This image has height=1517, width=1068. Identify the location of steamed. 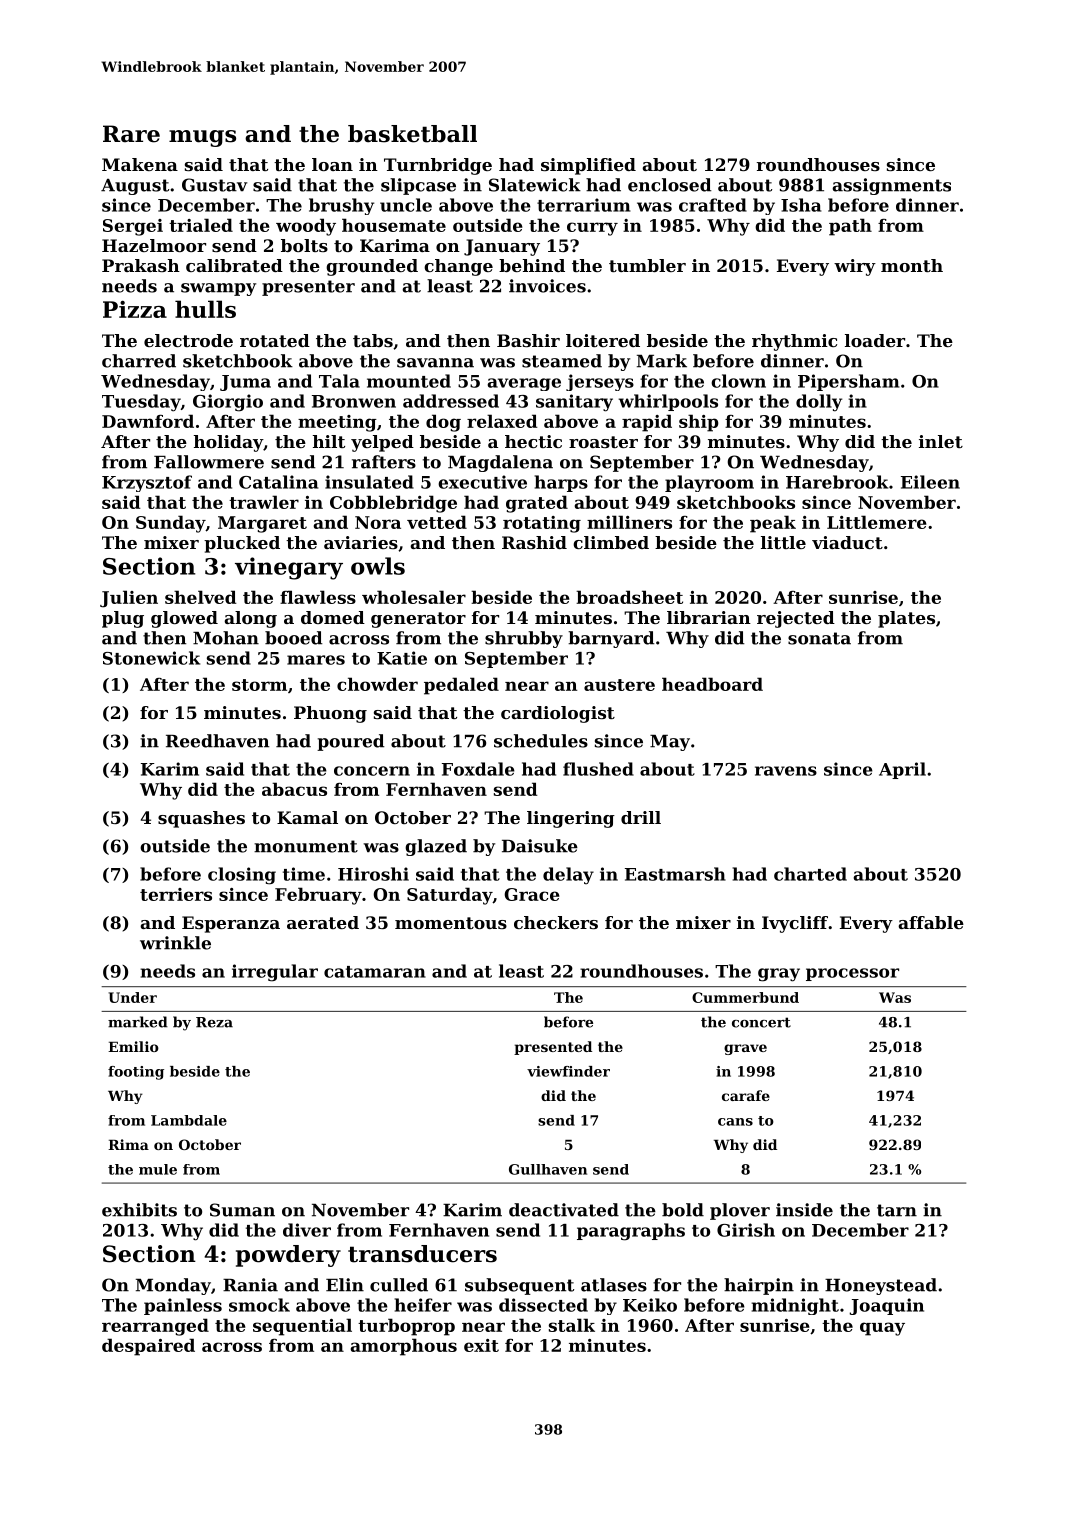
(562, 361).
